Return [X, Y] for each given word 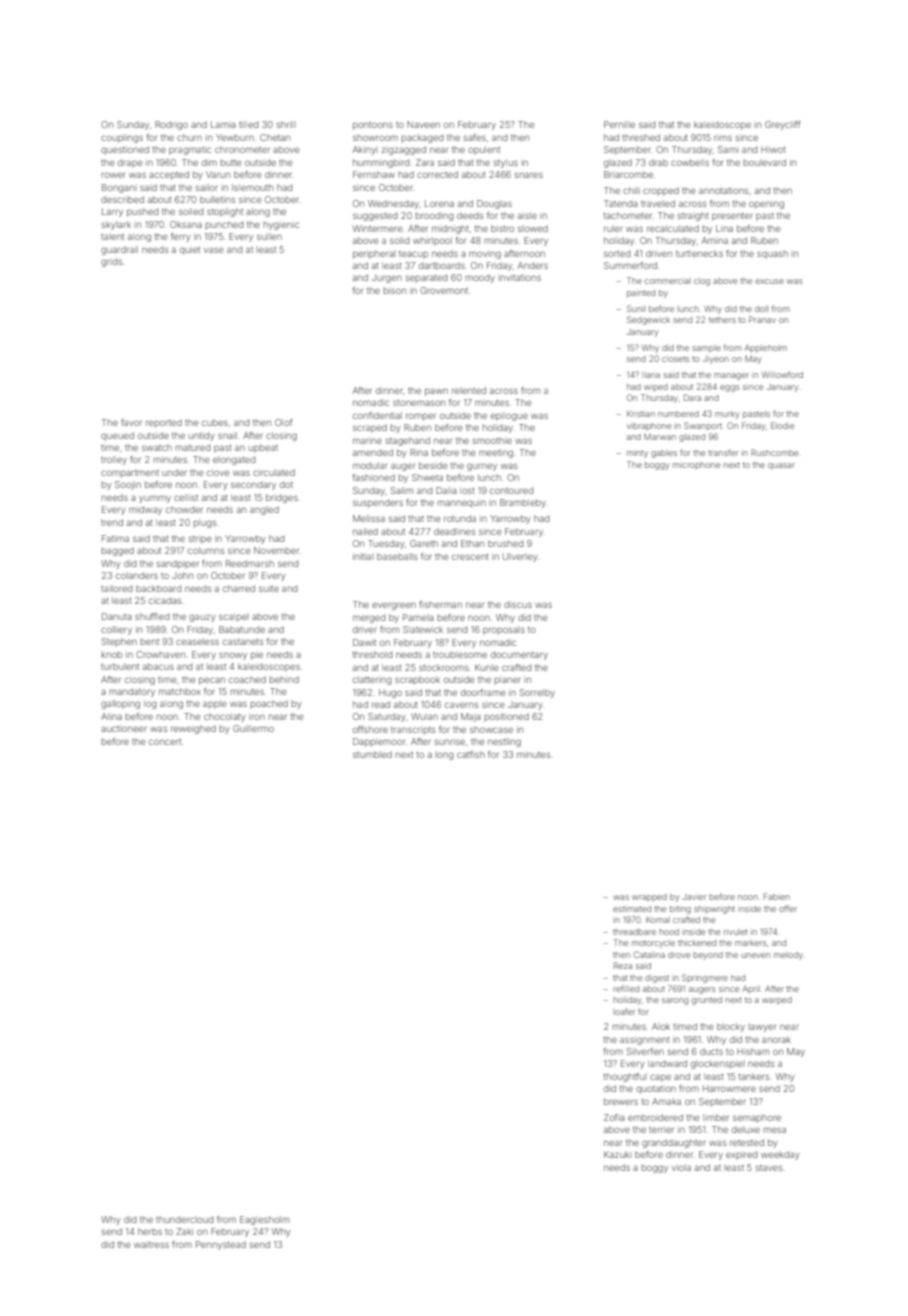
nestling [504, 742]
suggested [375, 216]
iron [257, 716]
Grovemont [444, 290]
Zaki [184, 1231]
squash [772, 254]
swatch [157, 447]
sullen [269, 236]
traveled [658, 203]
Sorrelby [537, 693]
